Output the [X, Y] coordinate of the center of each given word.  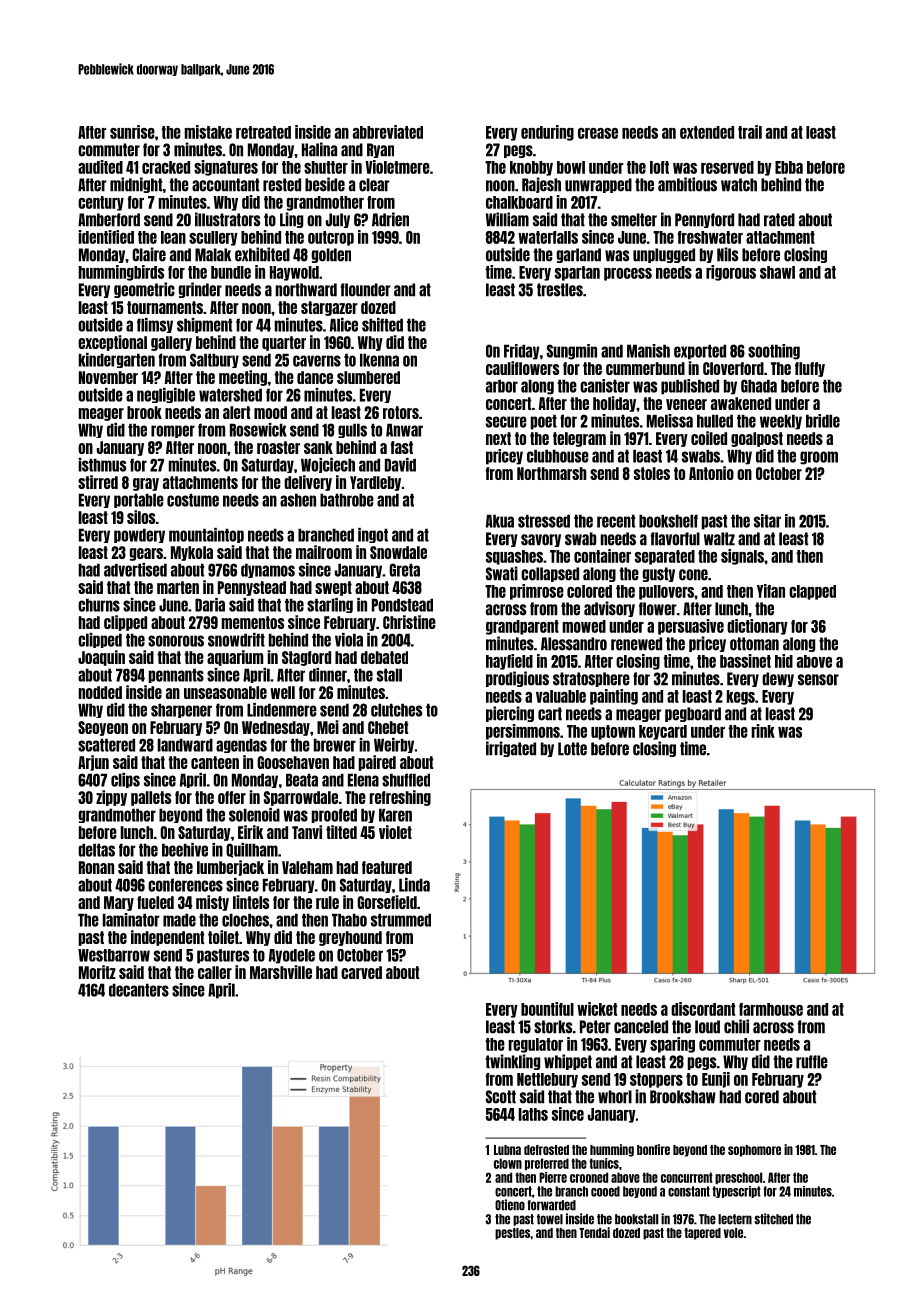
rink [763, 731]
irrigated [511, 749]
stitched [773, 1219]
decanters [139, 990]
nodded [100, 692]
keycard [663, 732]
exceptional [112, 343]
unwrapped [598, 185]
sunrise [132, 132]
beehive [185, 850]
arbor [502, 386]
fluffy [810, 369]
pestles [512, 1234]
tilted [341, 832]
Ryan [380, 150]
